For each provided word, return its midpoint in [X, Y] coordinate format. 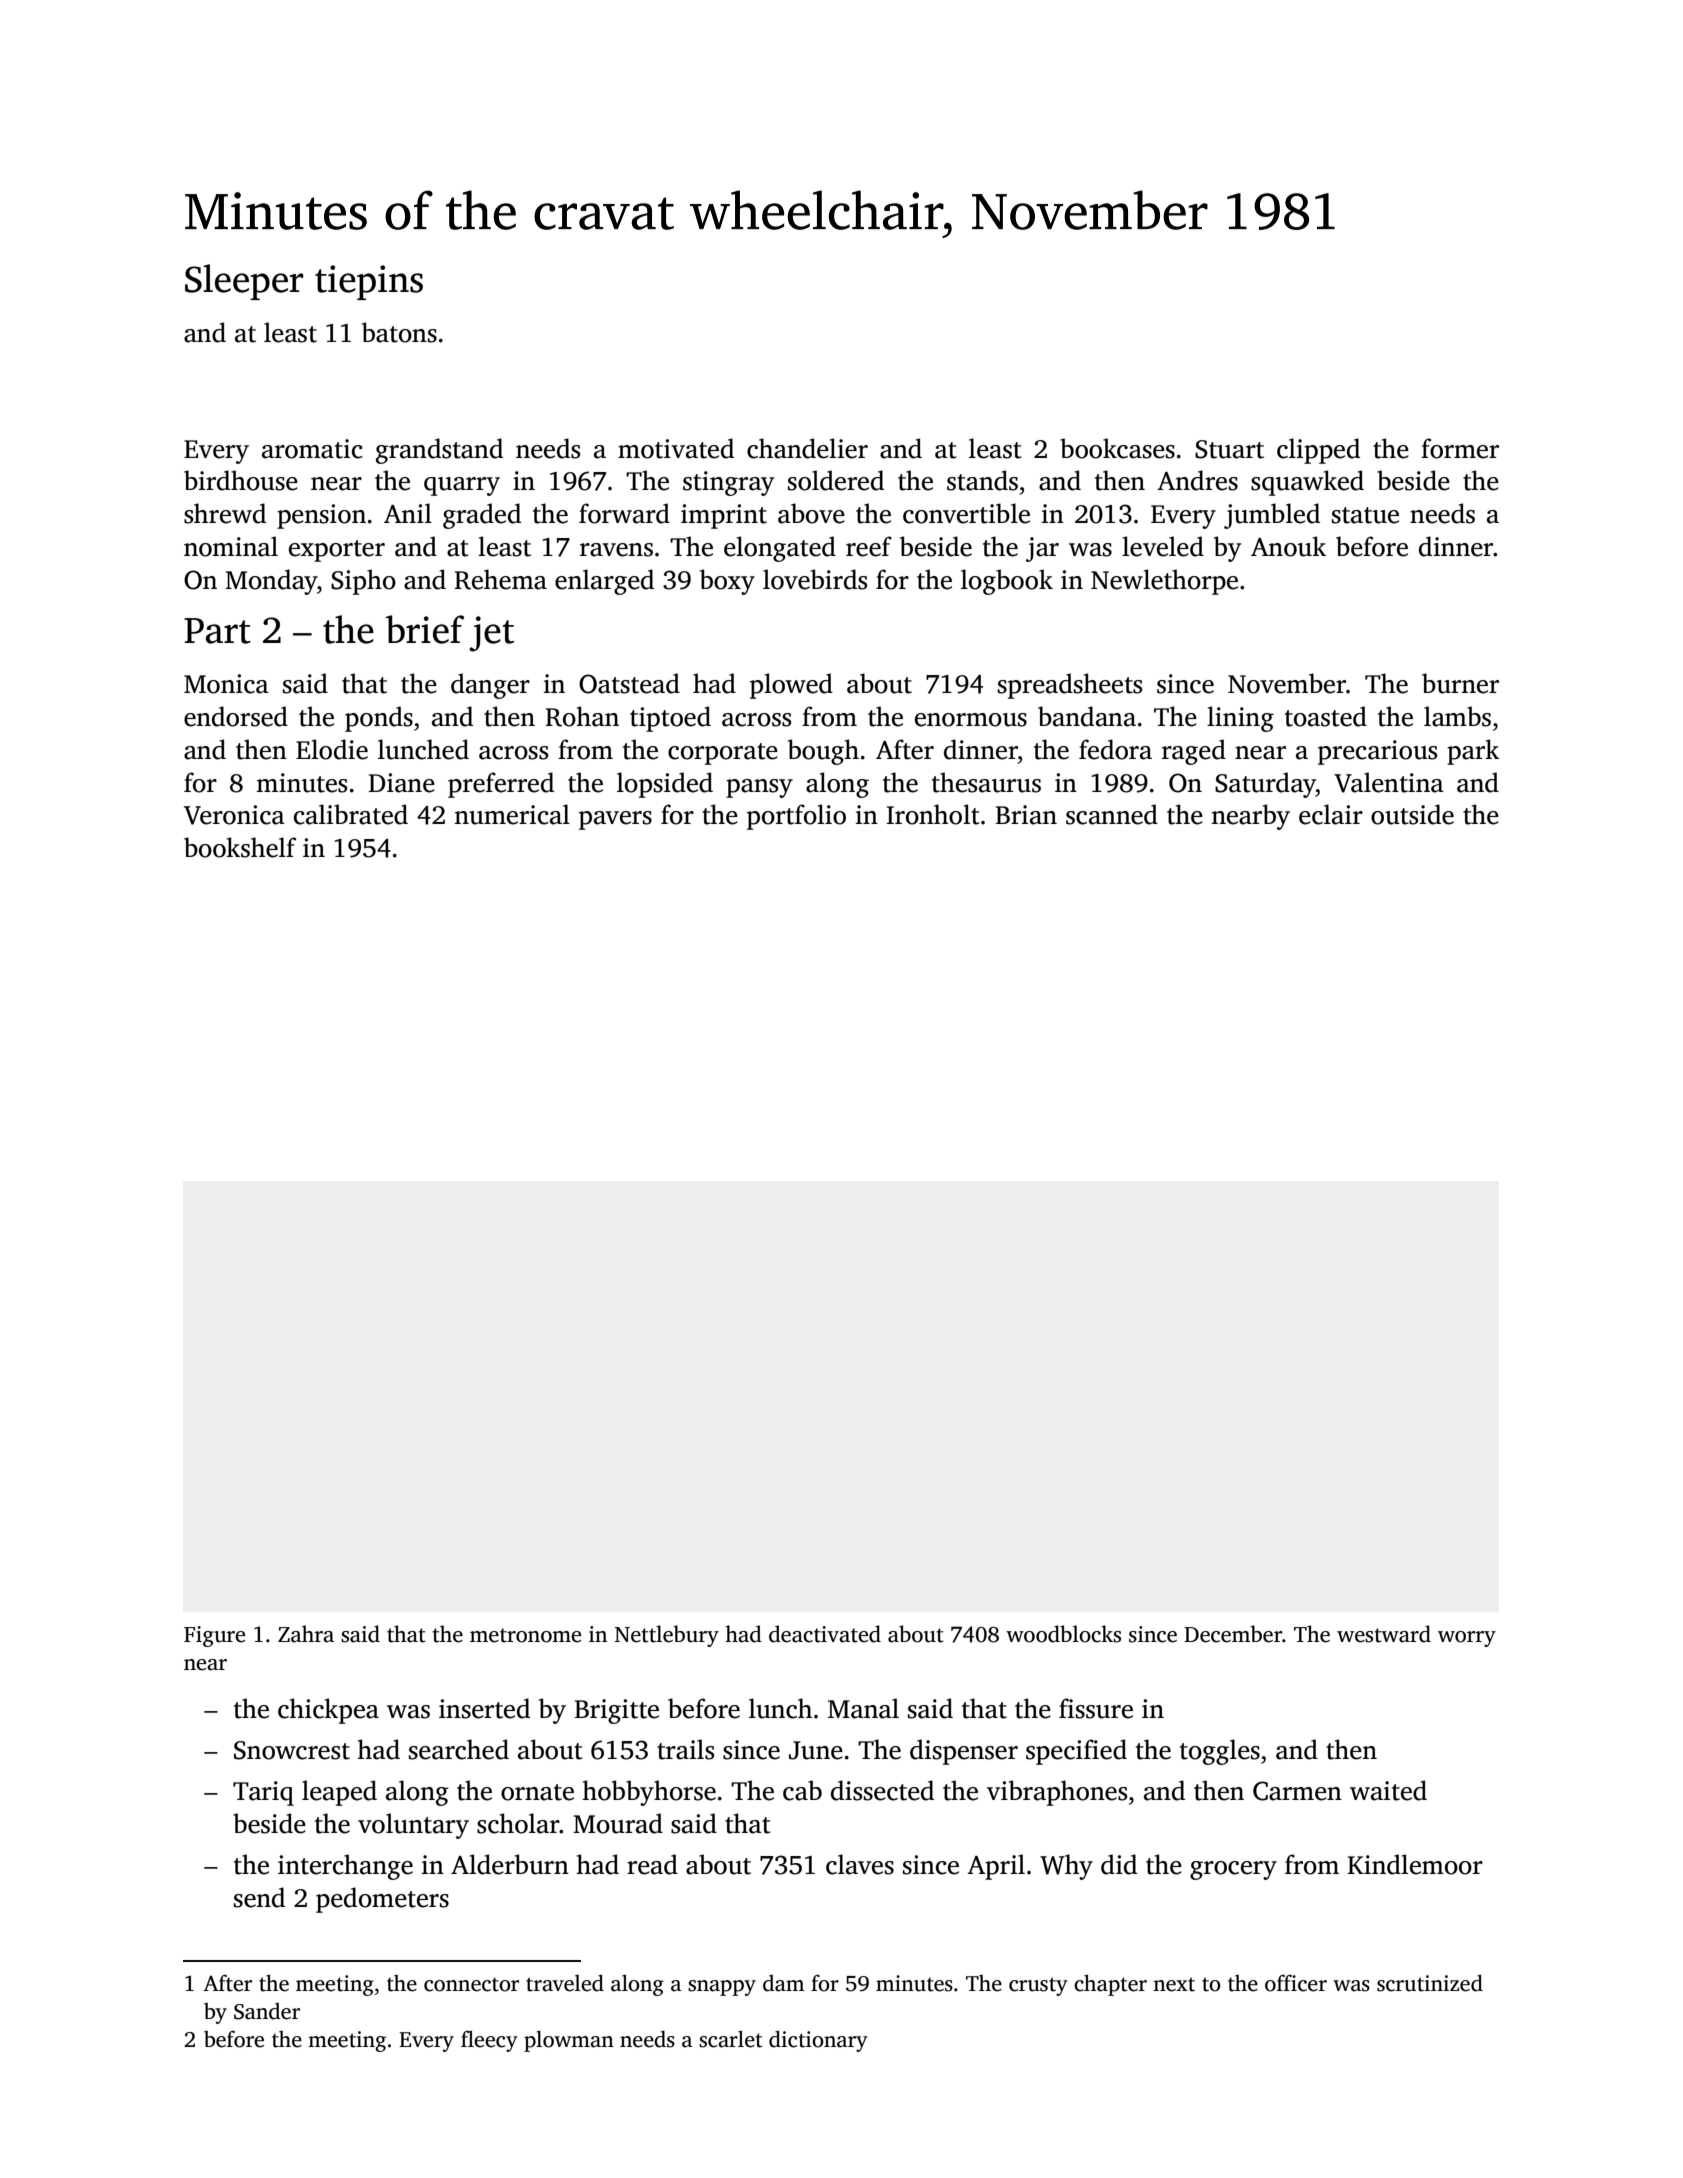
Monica [226, 684]
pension [321, 516]
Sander [267, 2011]
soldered [836, 480]
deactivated [825, 1634]
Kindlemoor [1415, 1864]
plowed [791, 686]
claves [860, 1864]
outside [1412, 814]
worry [1467, 1639]
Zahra [306, 1634]
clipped [1318, 451]
